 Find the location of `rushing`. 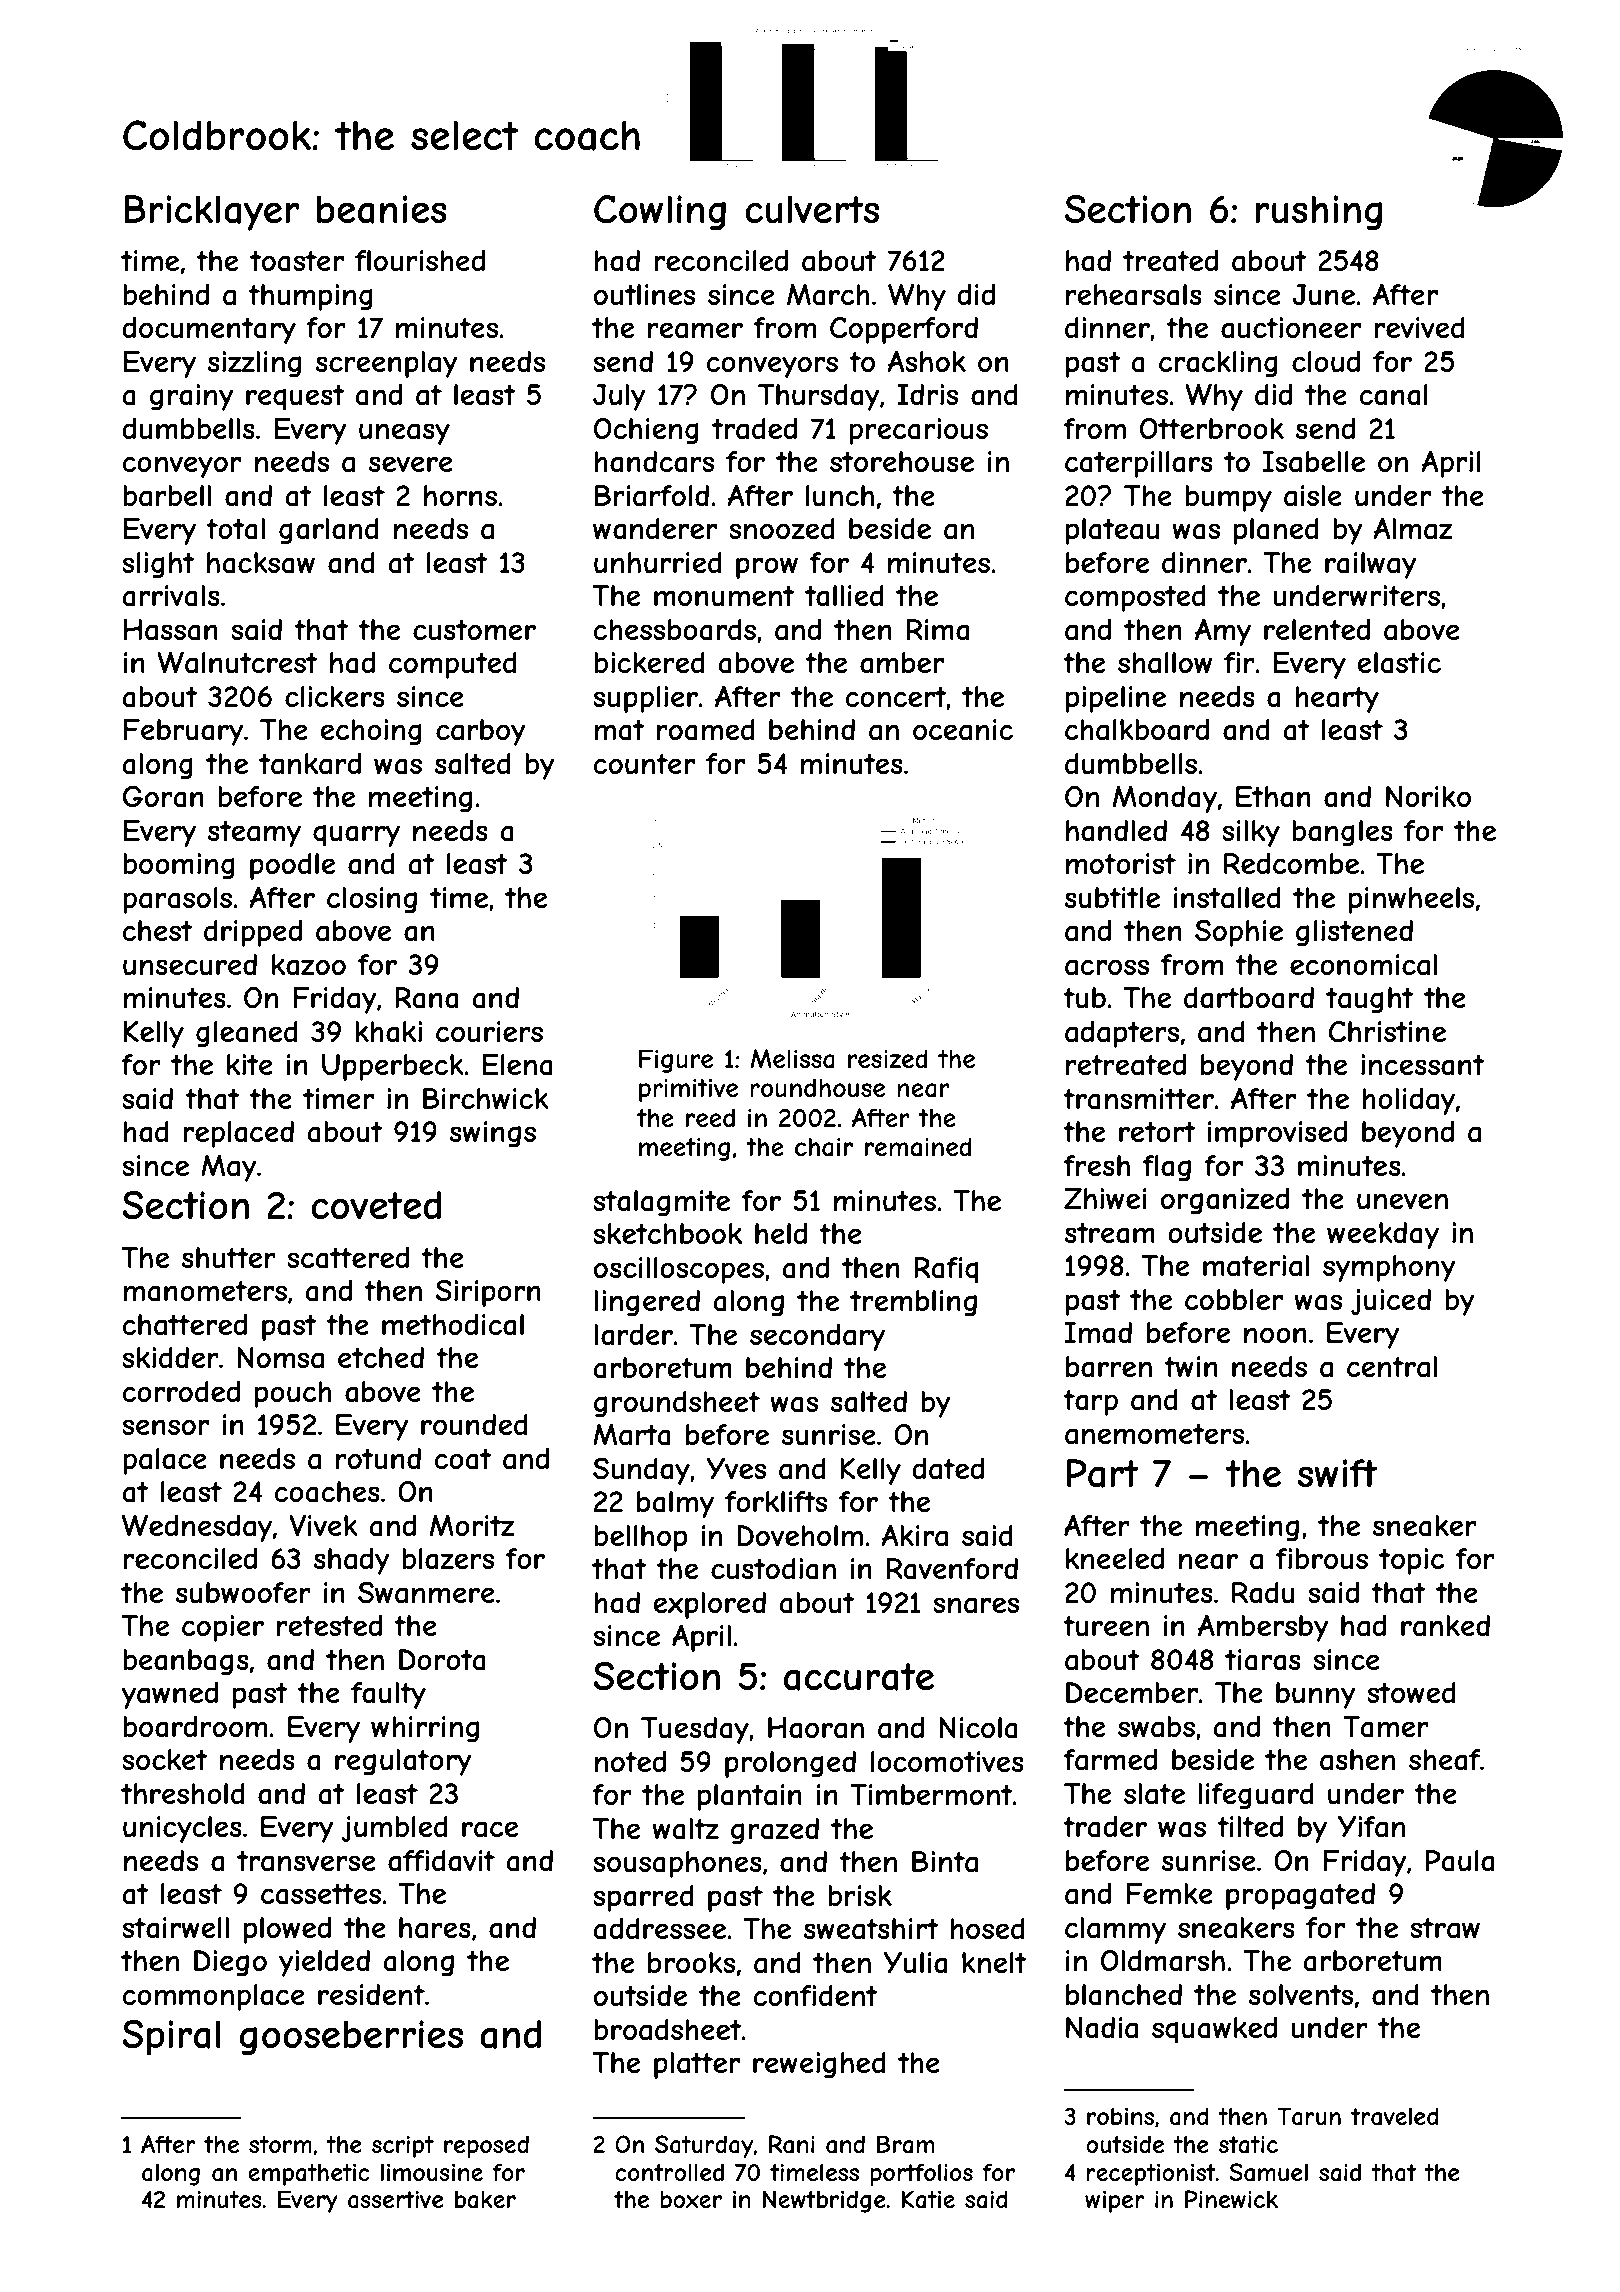

rushing is located at coordinates (1319, 212).
